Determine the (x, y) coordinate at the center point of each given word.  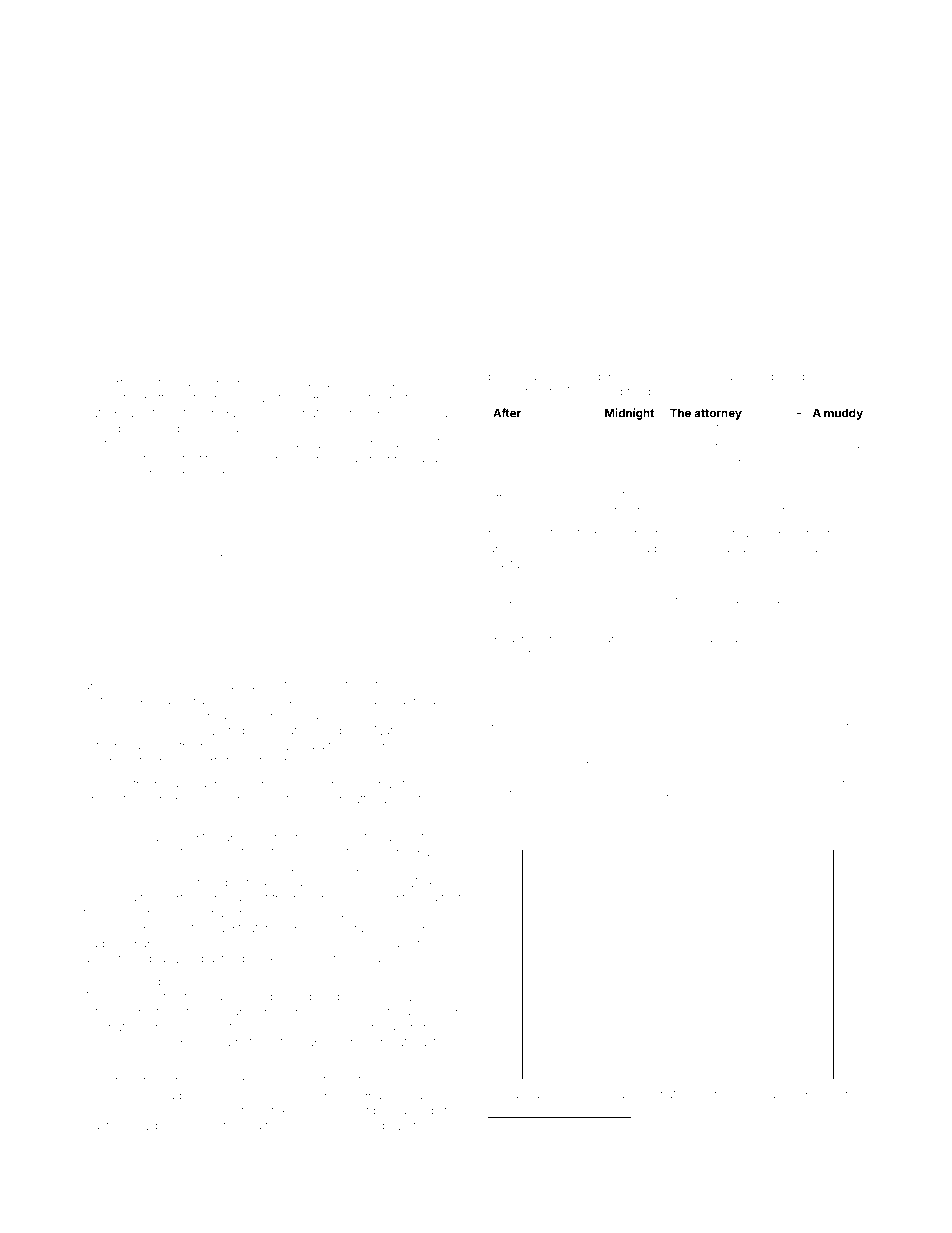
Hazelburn (112, 882)
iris (847, 620)
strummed (815, 692)
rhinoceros (134, 913)
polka (820, 1095)
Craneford (372, 928)
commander (288, 383)
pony (410, 687)
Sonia (539, 599)
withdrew (109, 746)
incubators (518, 391)
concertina (354, 982)
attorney (718, 414)
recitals (103, 1057)
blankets (245, 580)
